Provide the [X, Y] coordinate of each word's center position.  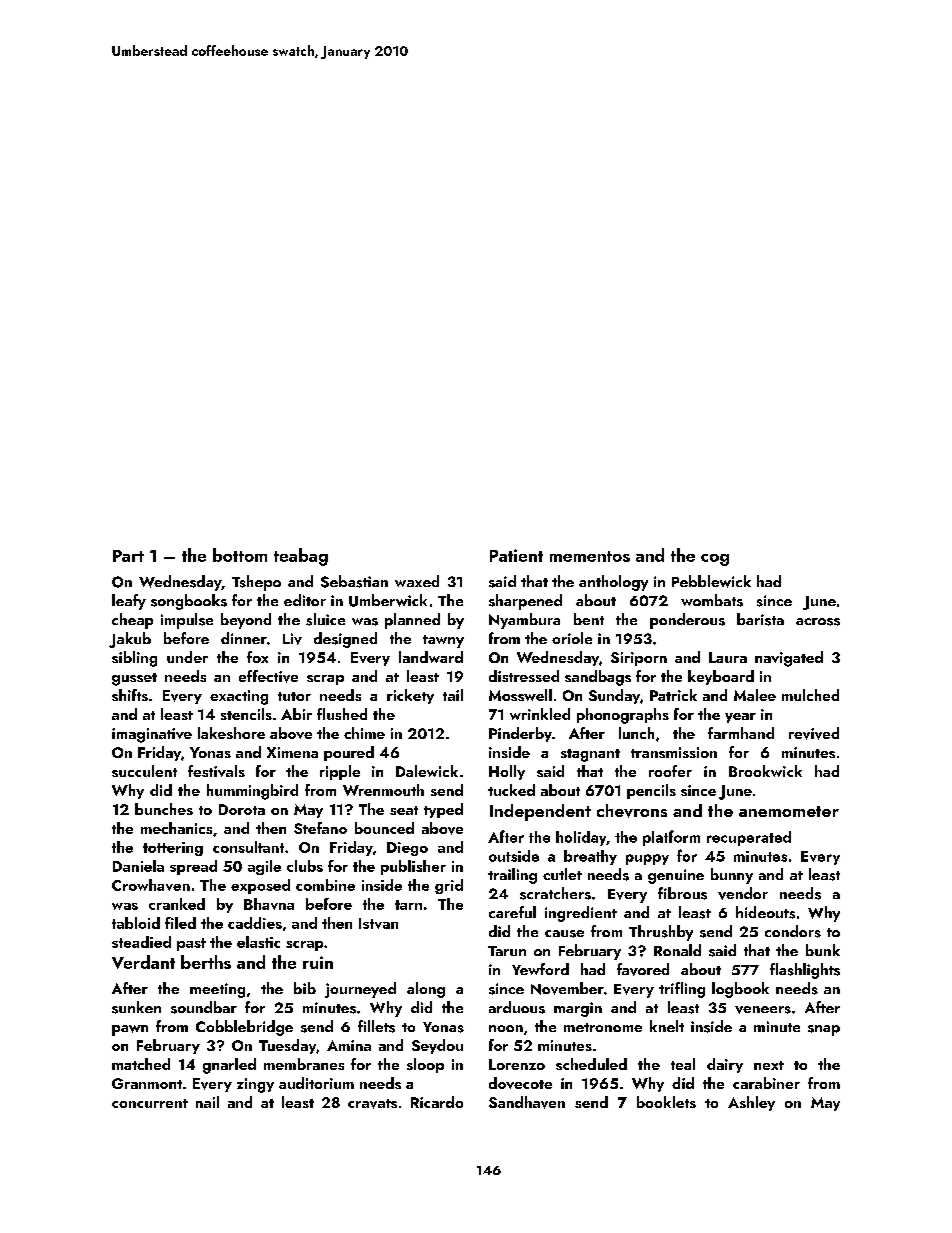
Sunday [614, 696]
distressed [524, 676]
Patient [516, 555]
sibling [134, 659]
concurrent [150, 1103]
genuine [676, 876]
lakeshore [231, 733]
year [740, 718]
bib [305, 988]
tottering [173, 849]
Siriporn [639, 659]
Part [128, 556]
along [426, 990]
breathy [590, 857]
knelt [667, 1026]
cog [715, 560]
